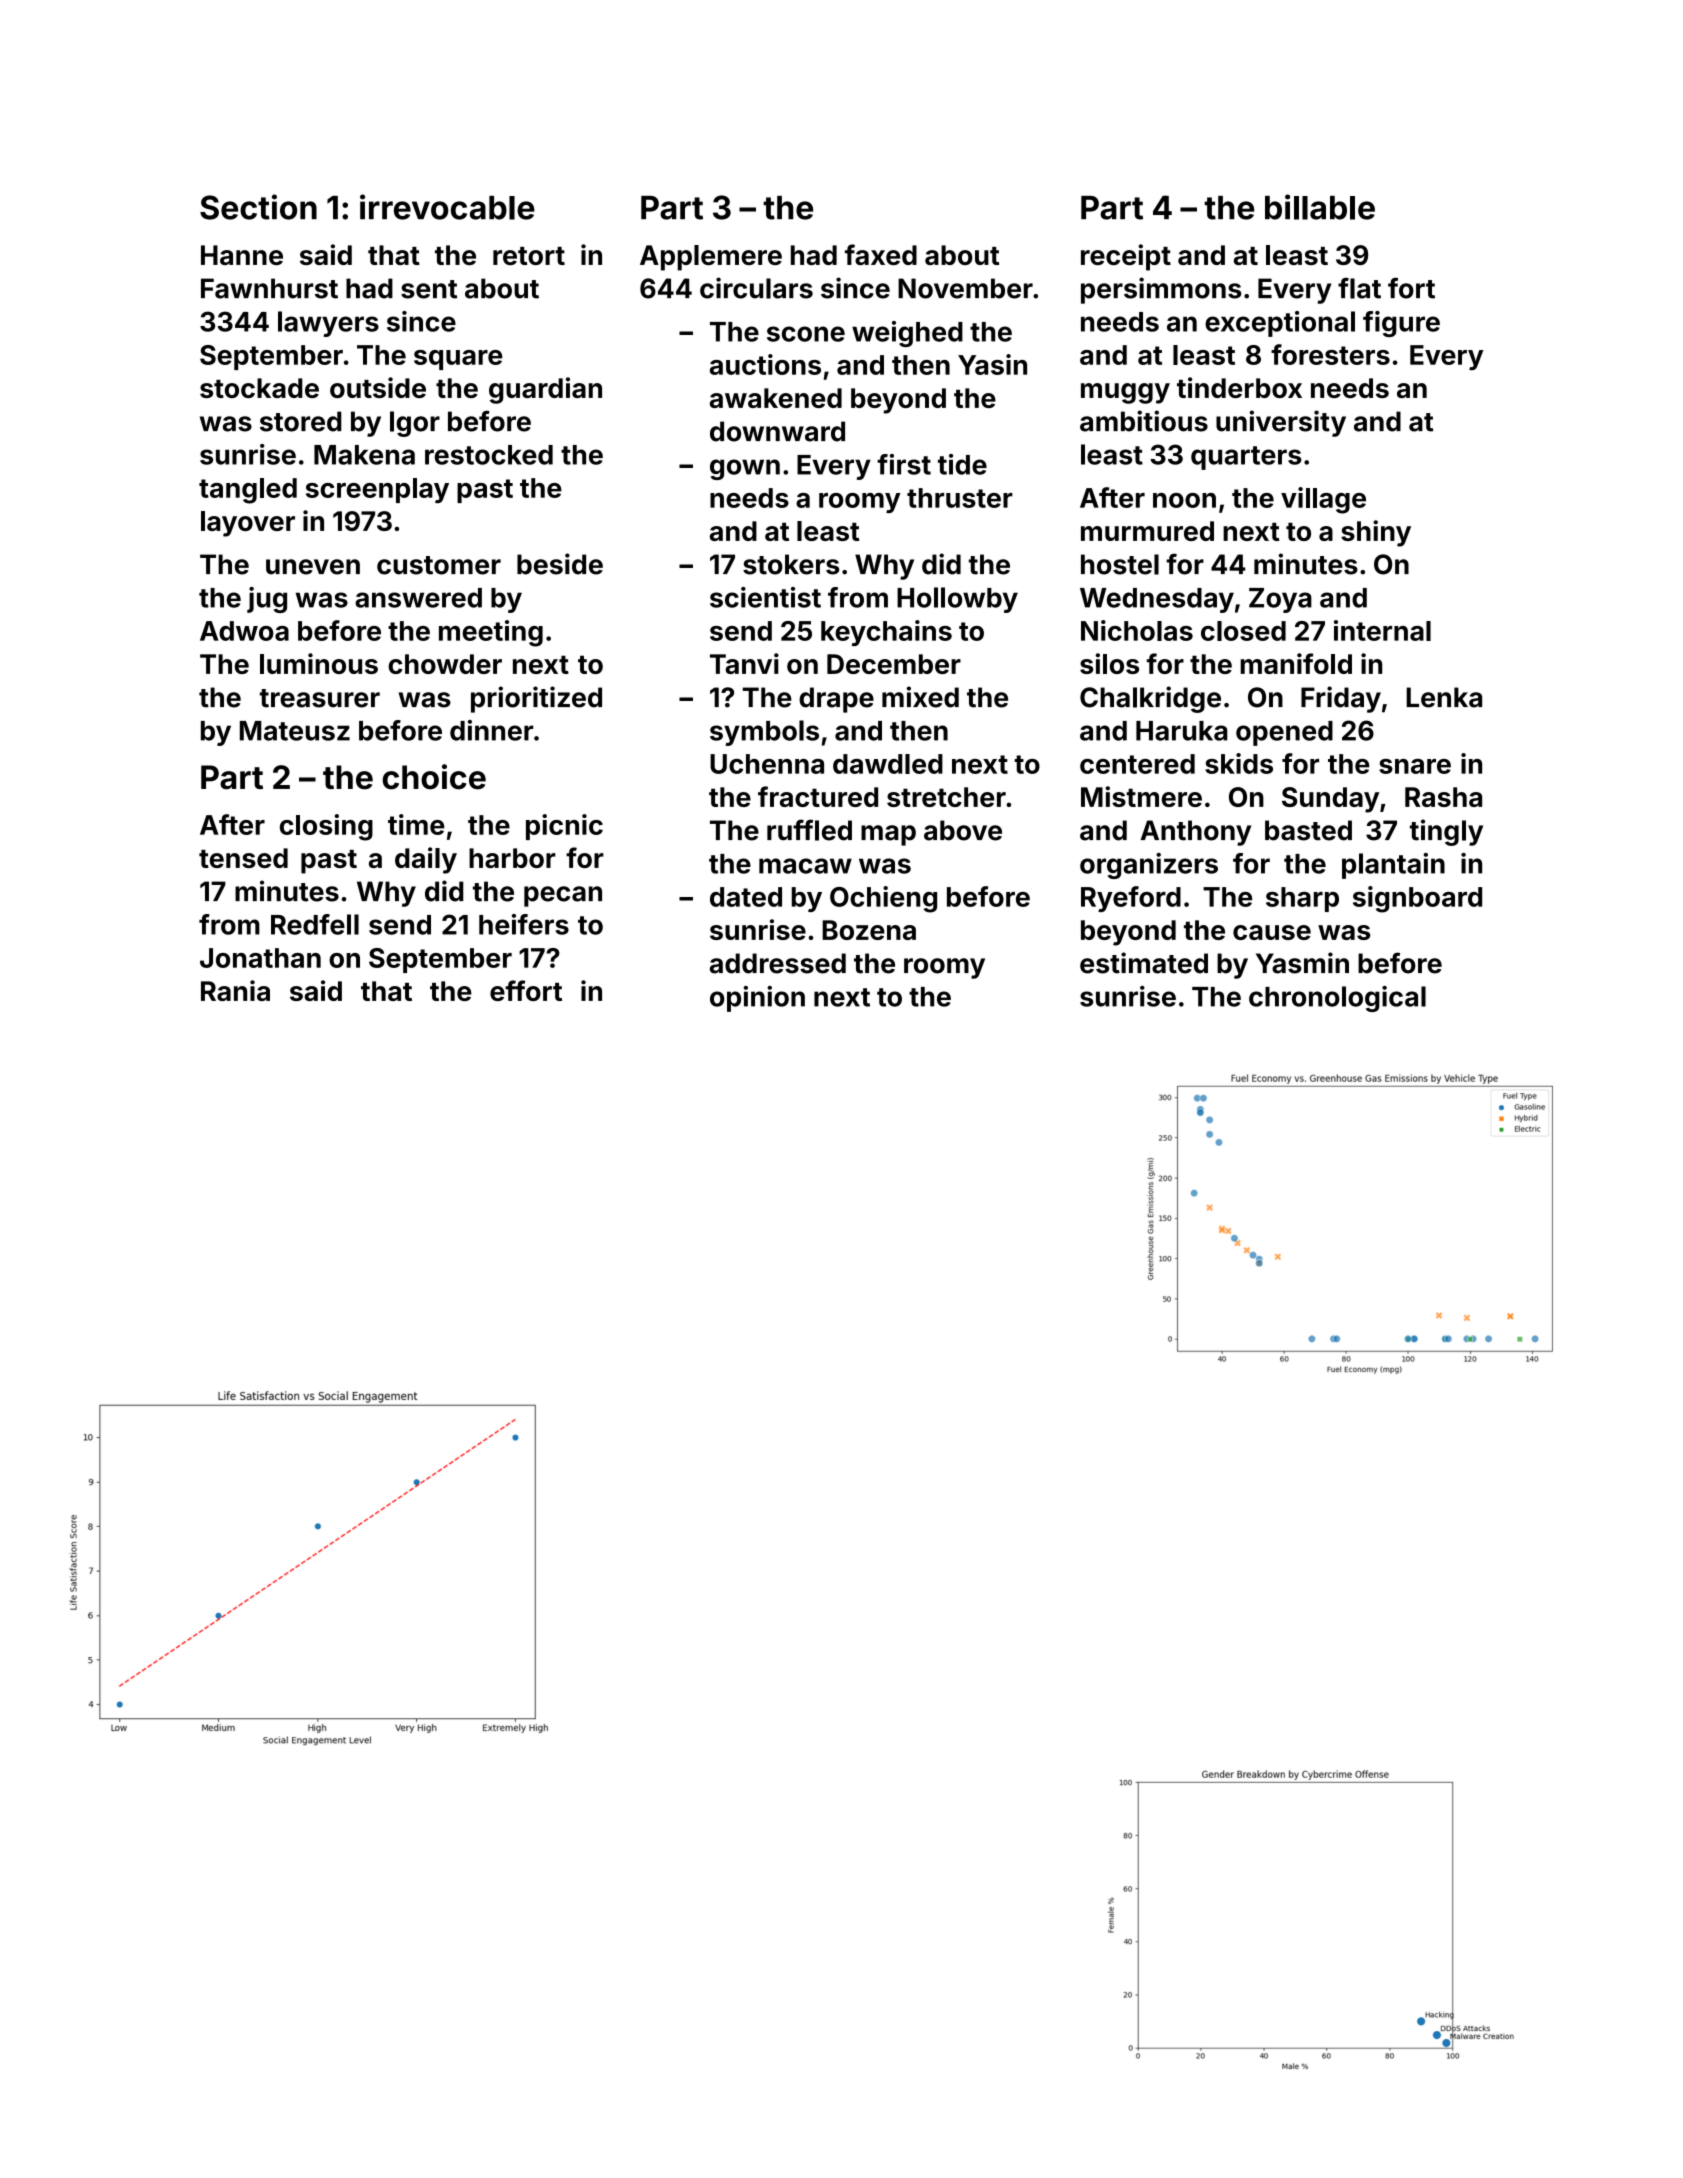 This screenshot has height=2178, width=1683. Describe the element at coordinates (1308, 830) in the screenshot. I see `basted` at that location.
